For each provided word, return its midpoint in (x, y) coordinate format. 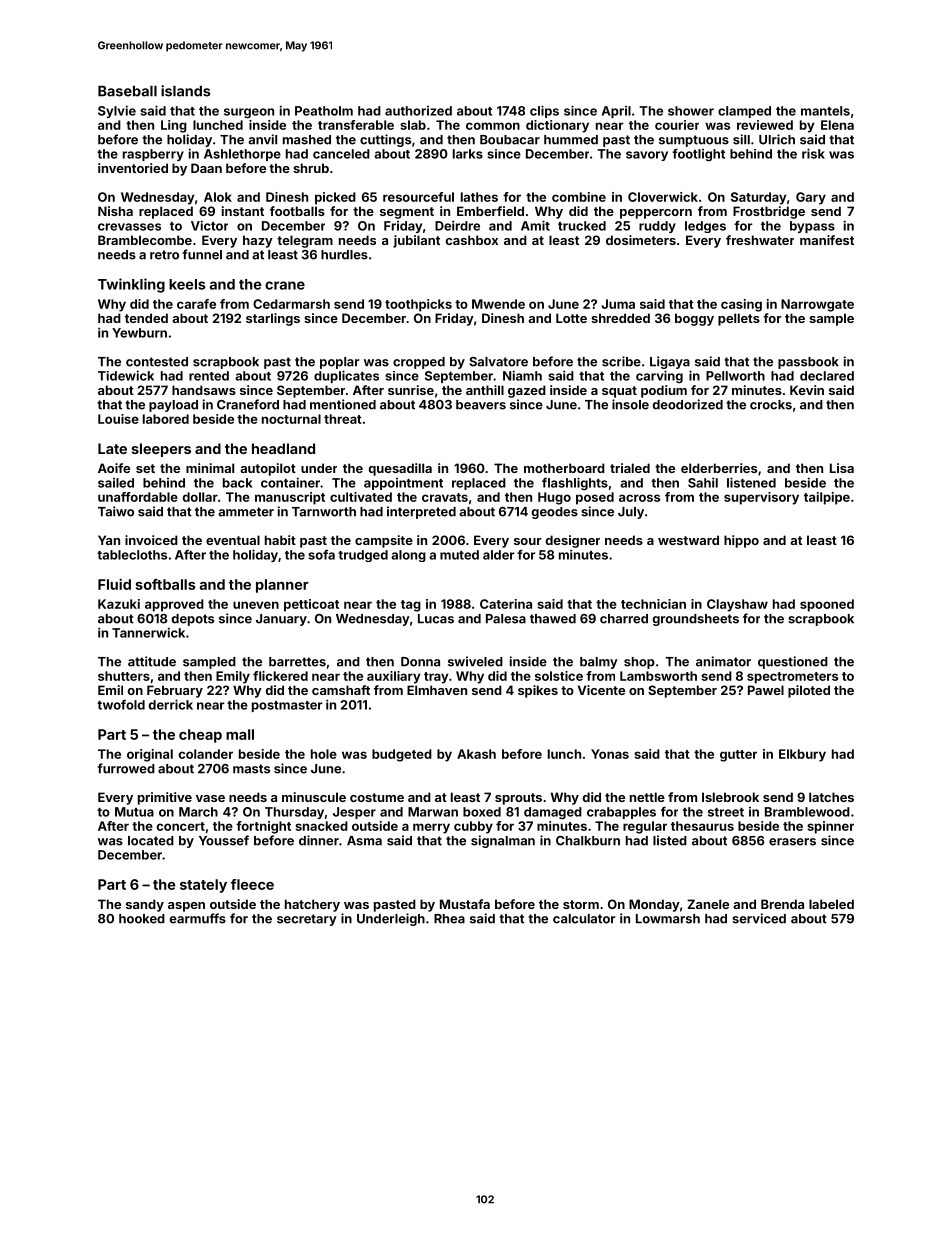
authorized (418, 111)
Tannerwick (148, 632)
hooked (142, 919)
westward (688, 540)
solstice (559, 676)
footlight (698, 155)
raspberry (153, 155)
